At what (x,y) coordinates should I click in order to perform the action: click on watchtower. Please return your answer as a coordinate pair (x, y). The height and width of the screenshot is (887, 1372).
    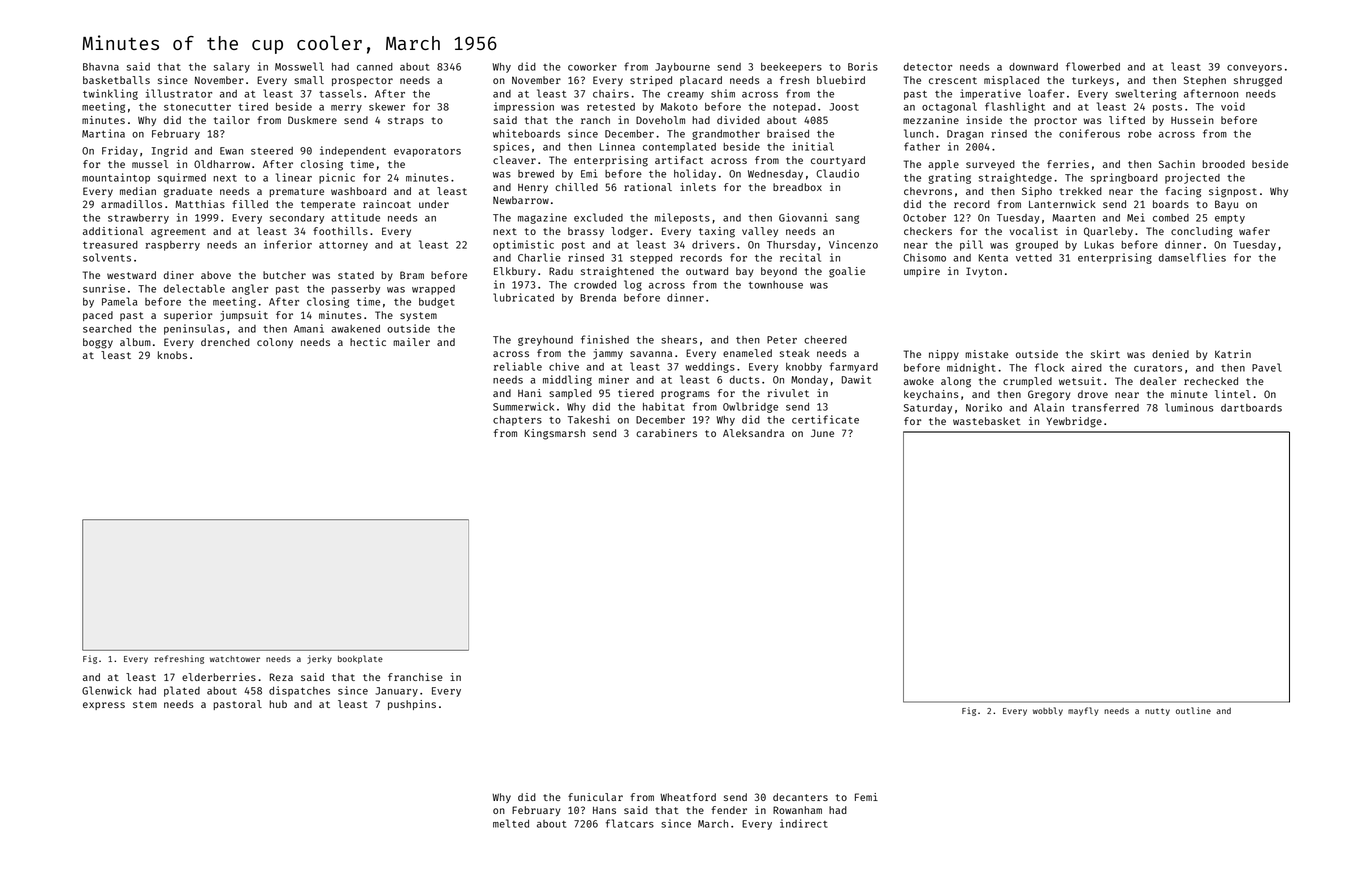
    Looking at the image, I should click on (235, 659).
